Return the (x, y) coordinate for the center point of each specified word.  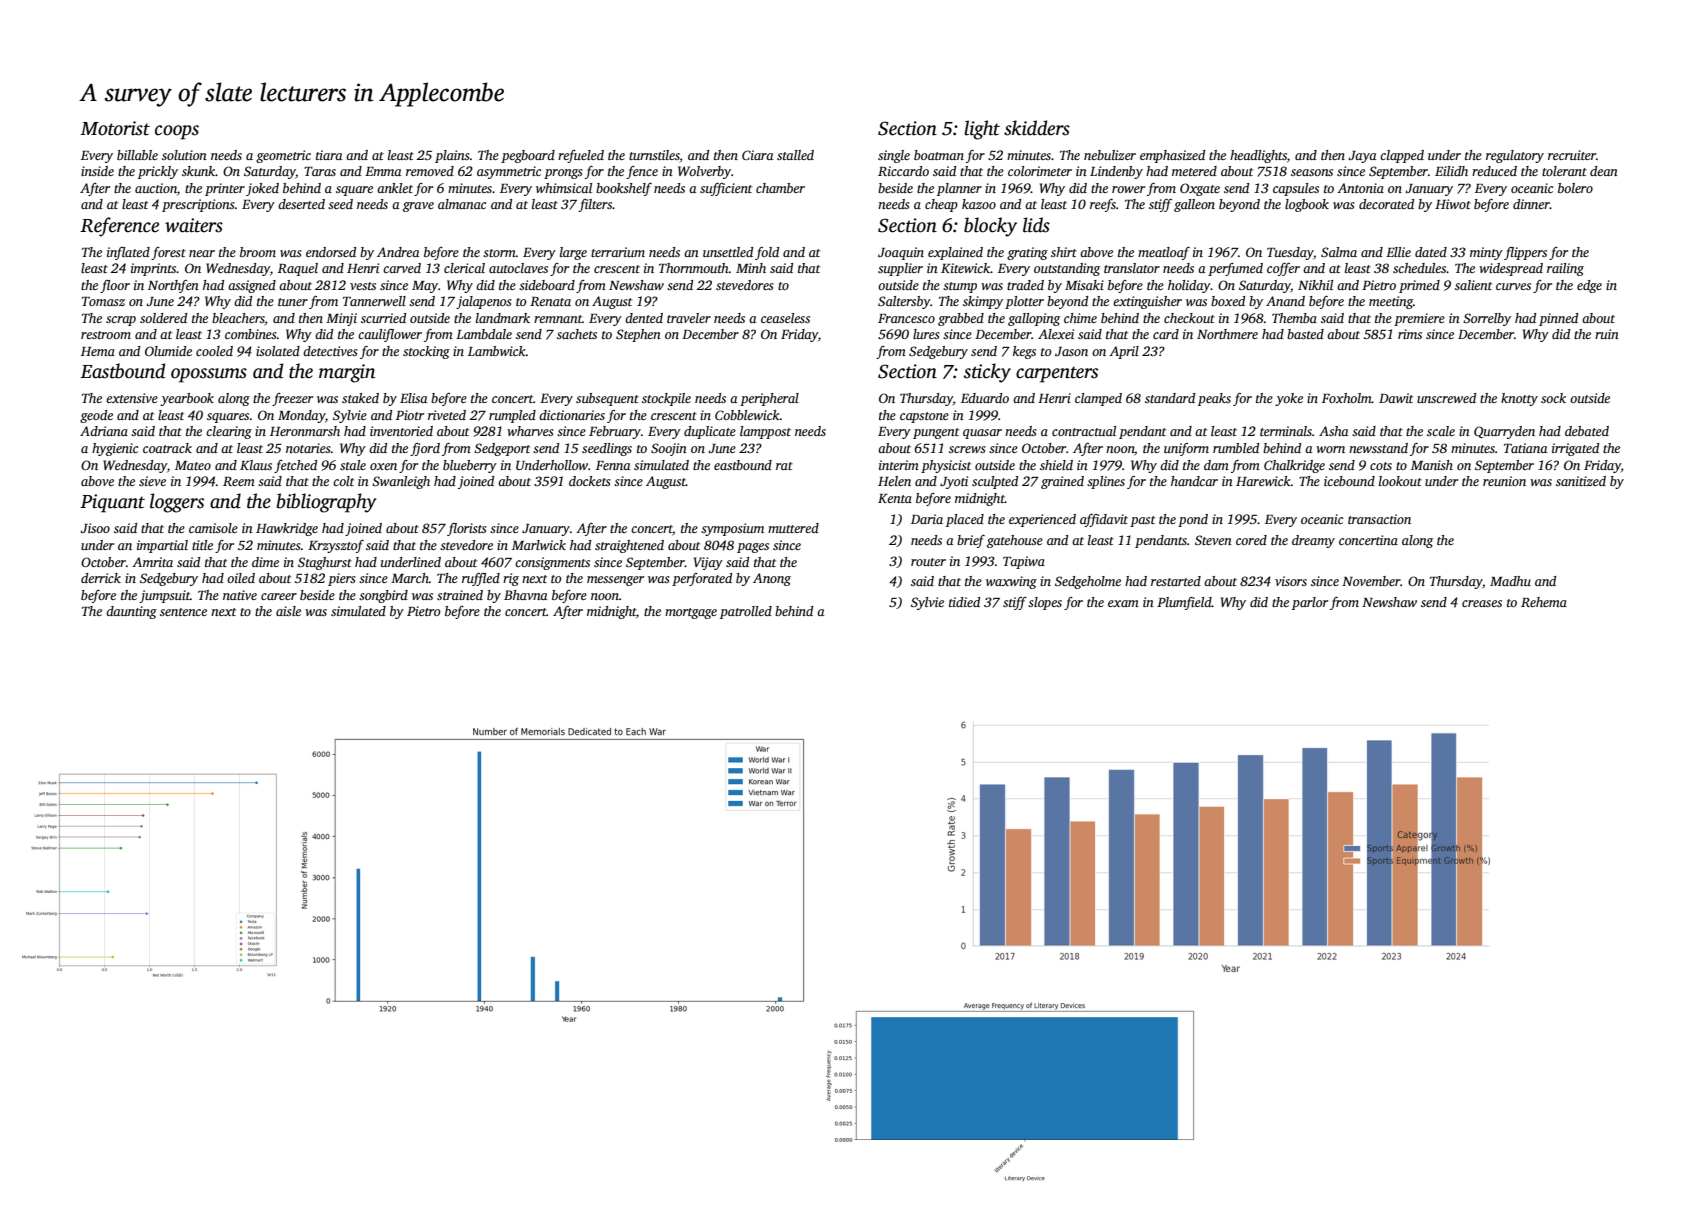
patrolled (746, 612)
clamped (1098, 399)
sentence (183, 612)
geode (96, 416)
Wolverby (704, 172)
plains (452, 156)
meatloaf (1164, 253)
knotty (1519, 399)
